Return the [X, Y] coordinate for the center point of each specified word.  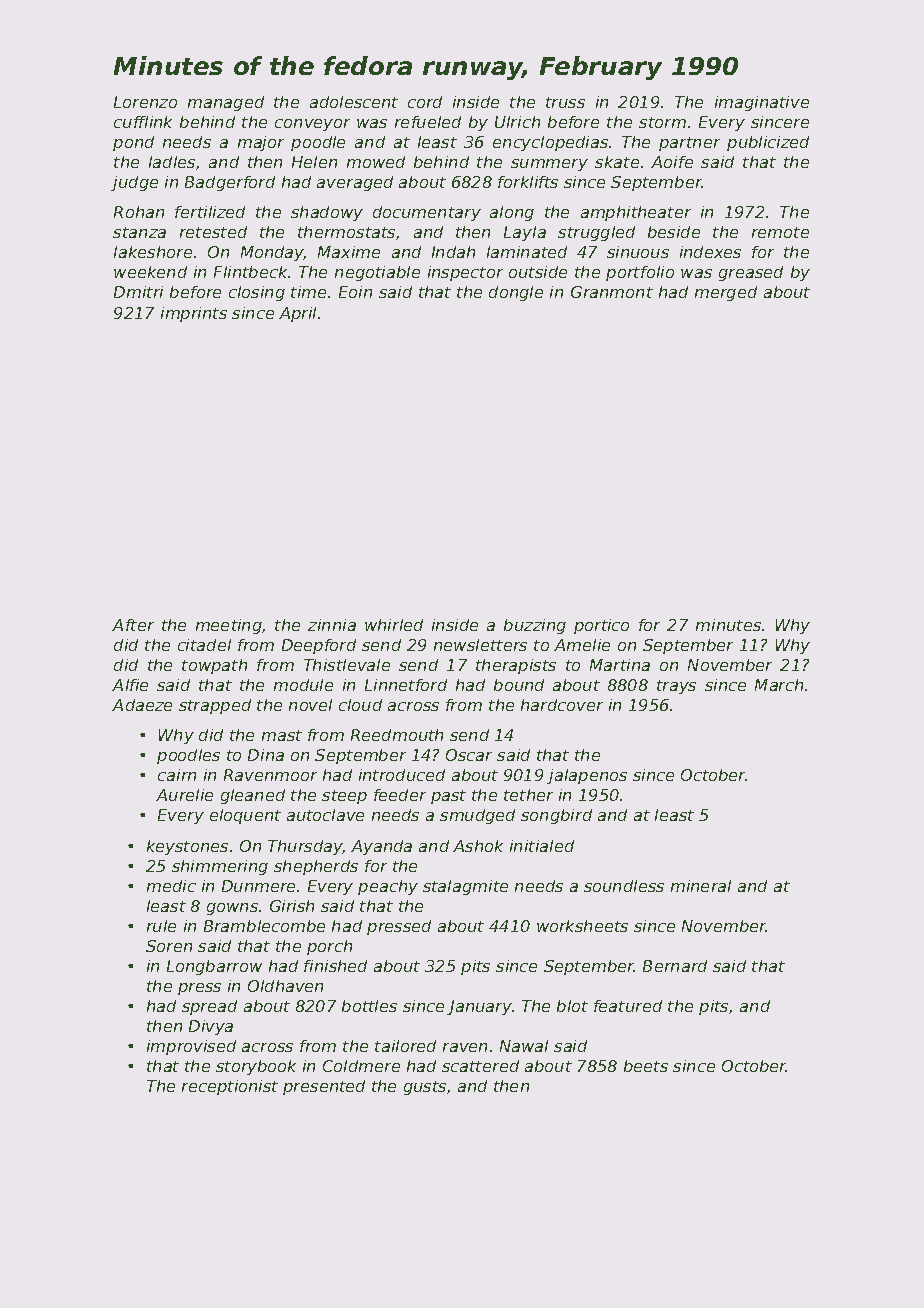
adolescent [354, 102]
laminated [527, 252]
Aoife [672, 162]
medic [171, 886]
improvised [191, 1047]
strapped [215, 706]
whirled [394, 625]
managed [226, 103]
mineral [701, 886]
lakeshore [153, 252]
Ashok [478, 846]
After [133, 625]
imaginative [762, 103]
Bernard [675, 966]
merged [726, 293]
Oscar [469, 755]
